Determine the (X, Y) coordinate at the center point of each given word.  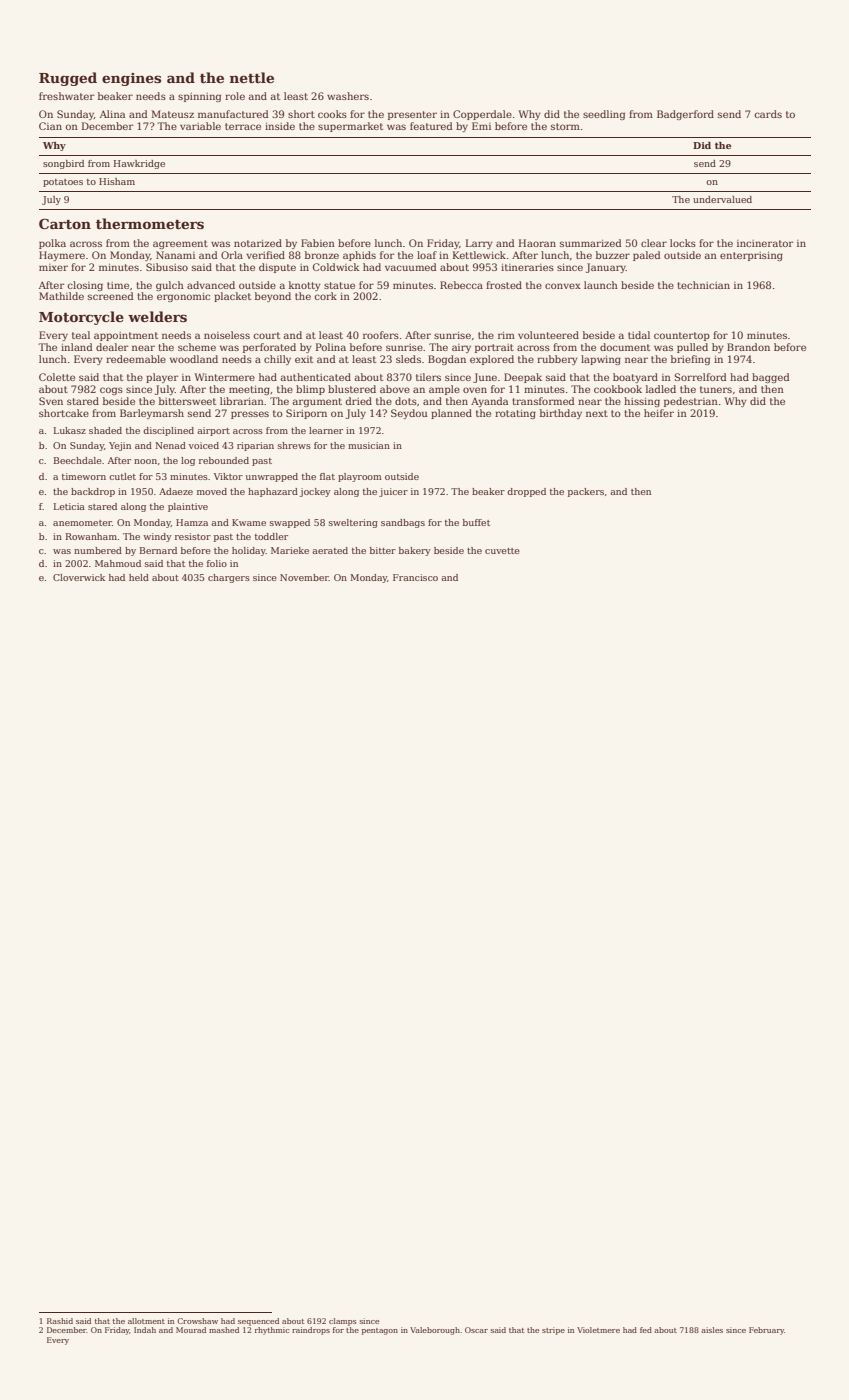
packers (586, 492)
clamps (342, 1322)
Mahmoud (118, 563)
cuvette (502, 551)
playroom (360, 477)
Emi (481, 126)
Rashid (60, 1321)
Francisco (415, 577)
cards (768, 114)
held (139, 577)
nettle (251, 77)
